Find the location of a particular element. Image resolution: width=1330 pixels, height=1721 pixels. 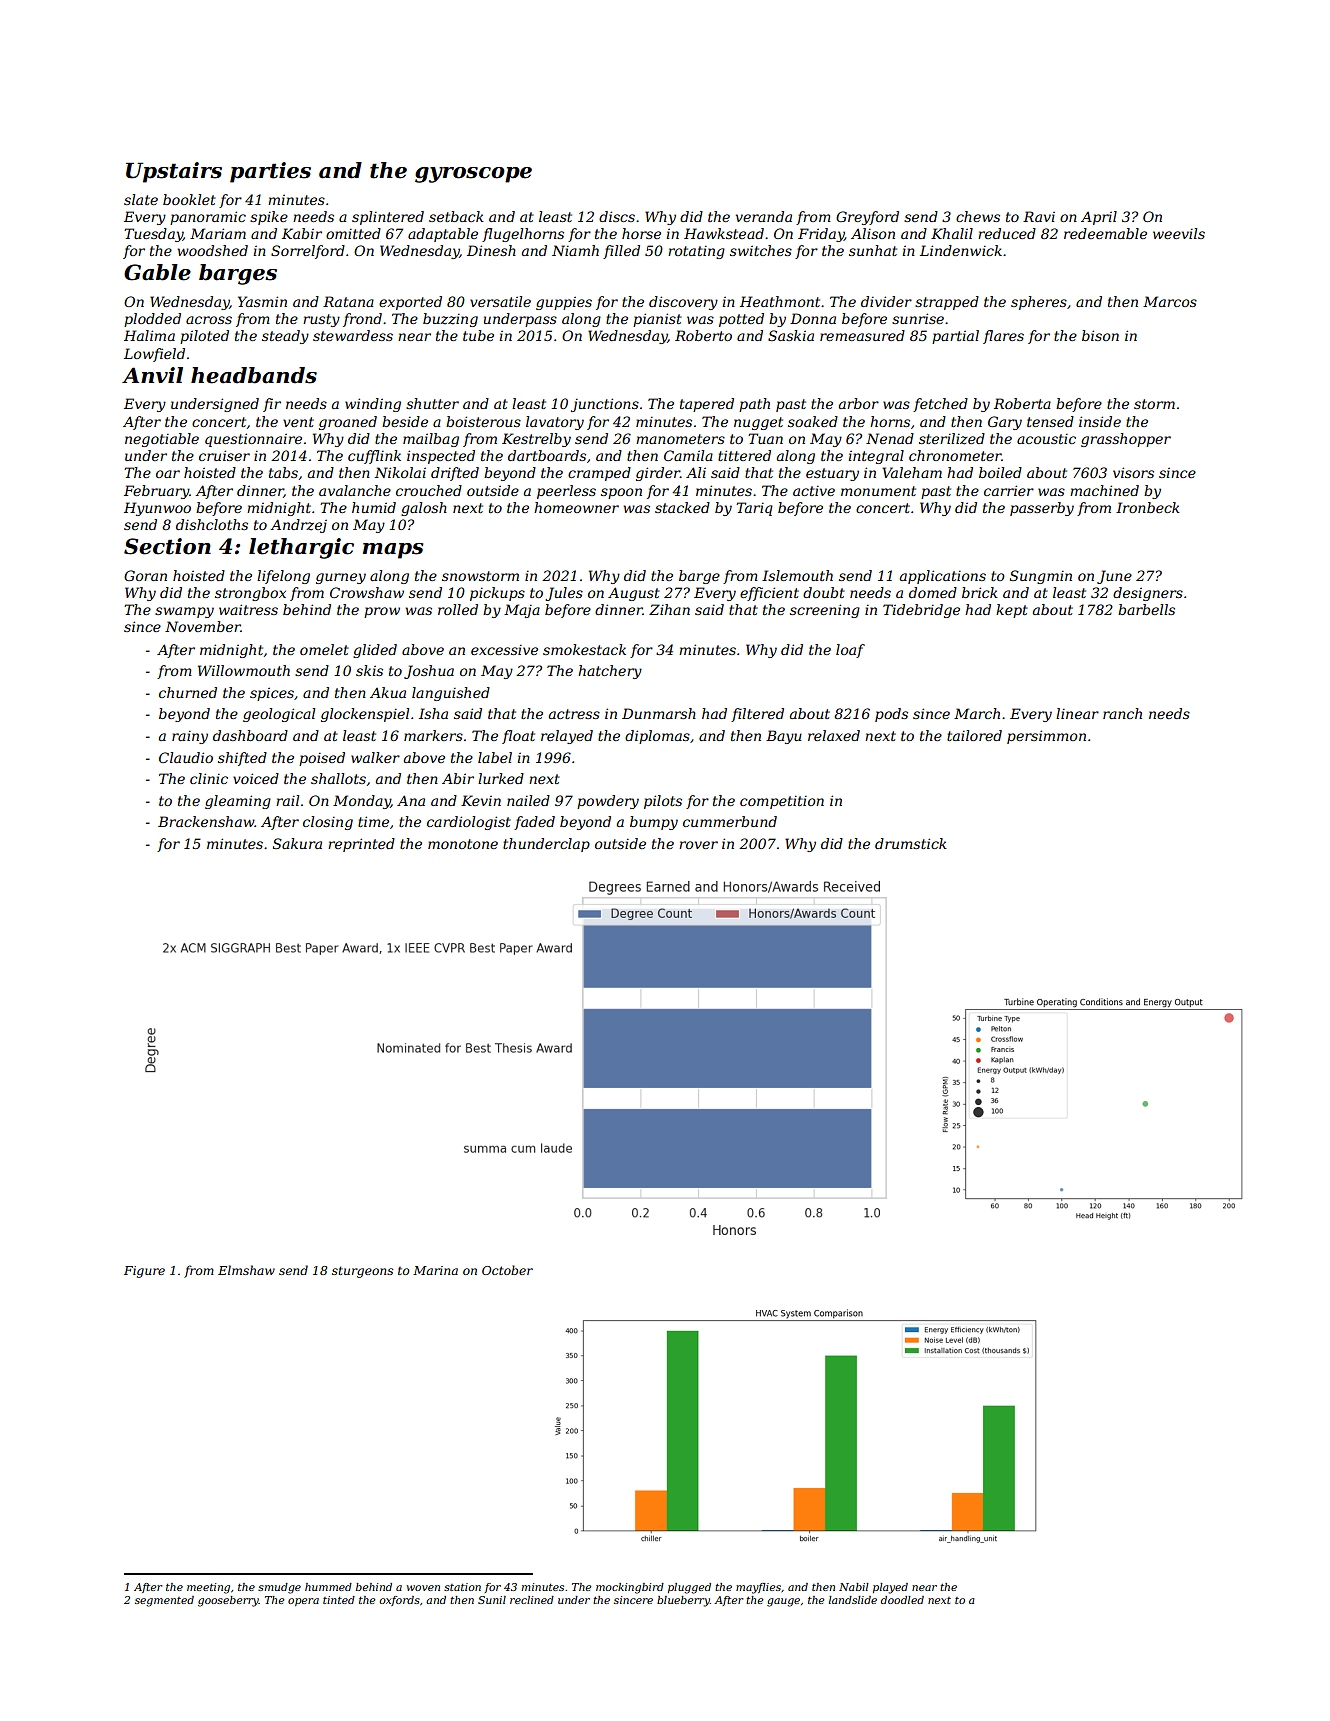

doodled is located at coordinates (902, 1600).
